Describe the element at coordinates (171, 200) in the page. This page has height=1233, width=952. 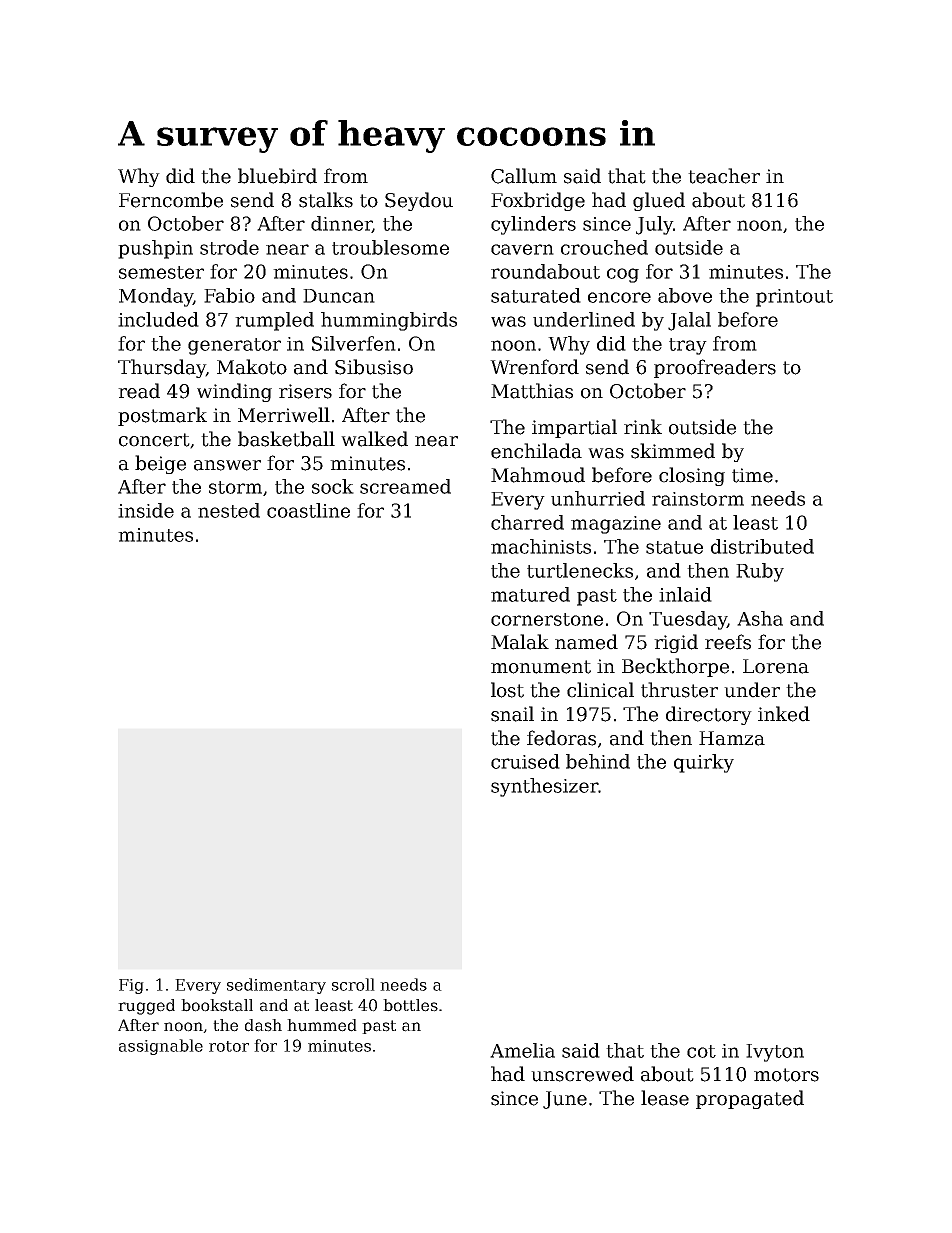
I see `Ferncombe` at that location.
